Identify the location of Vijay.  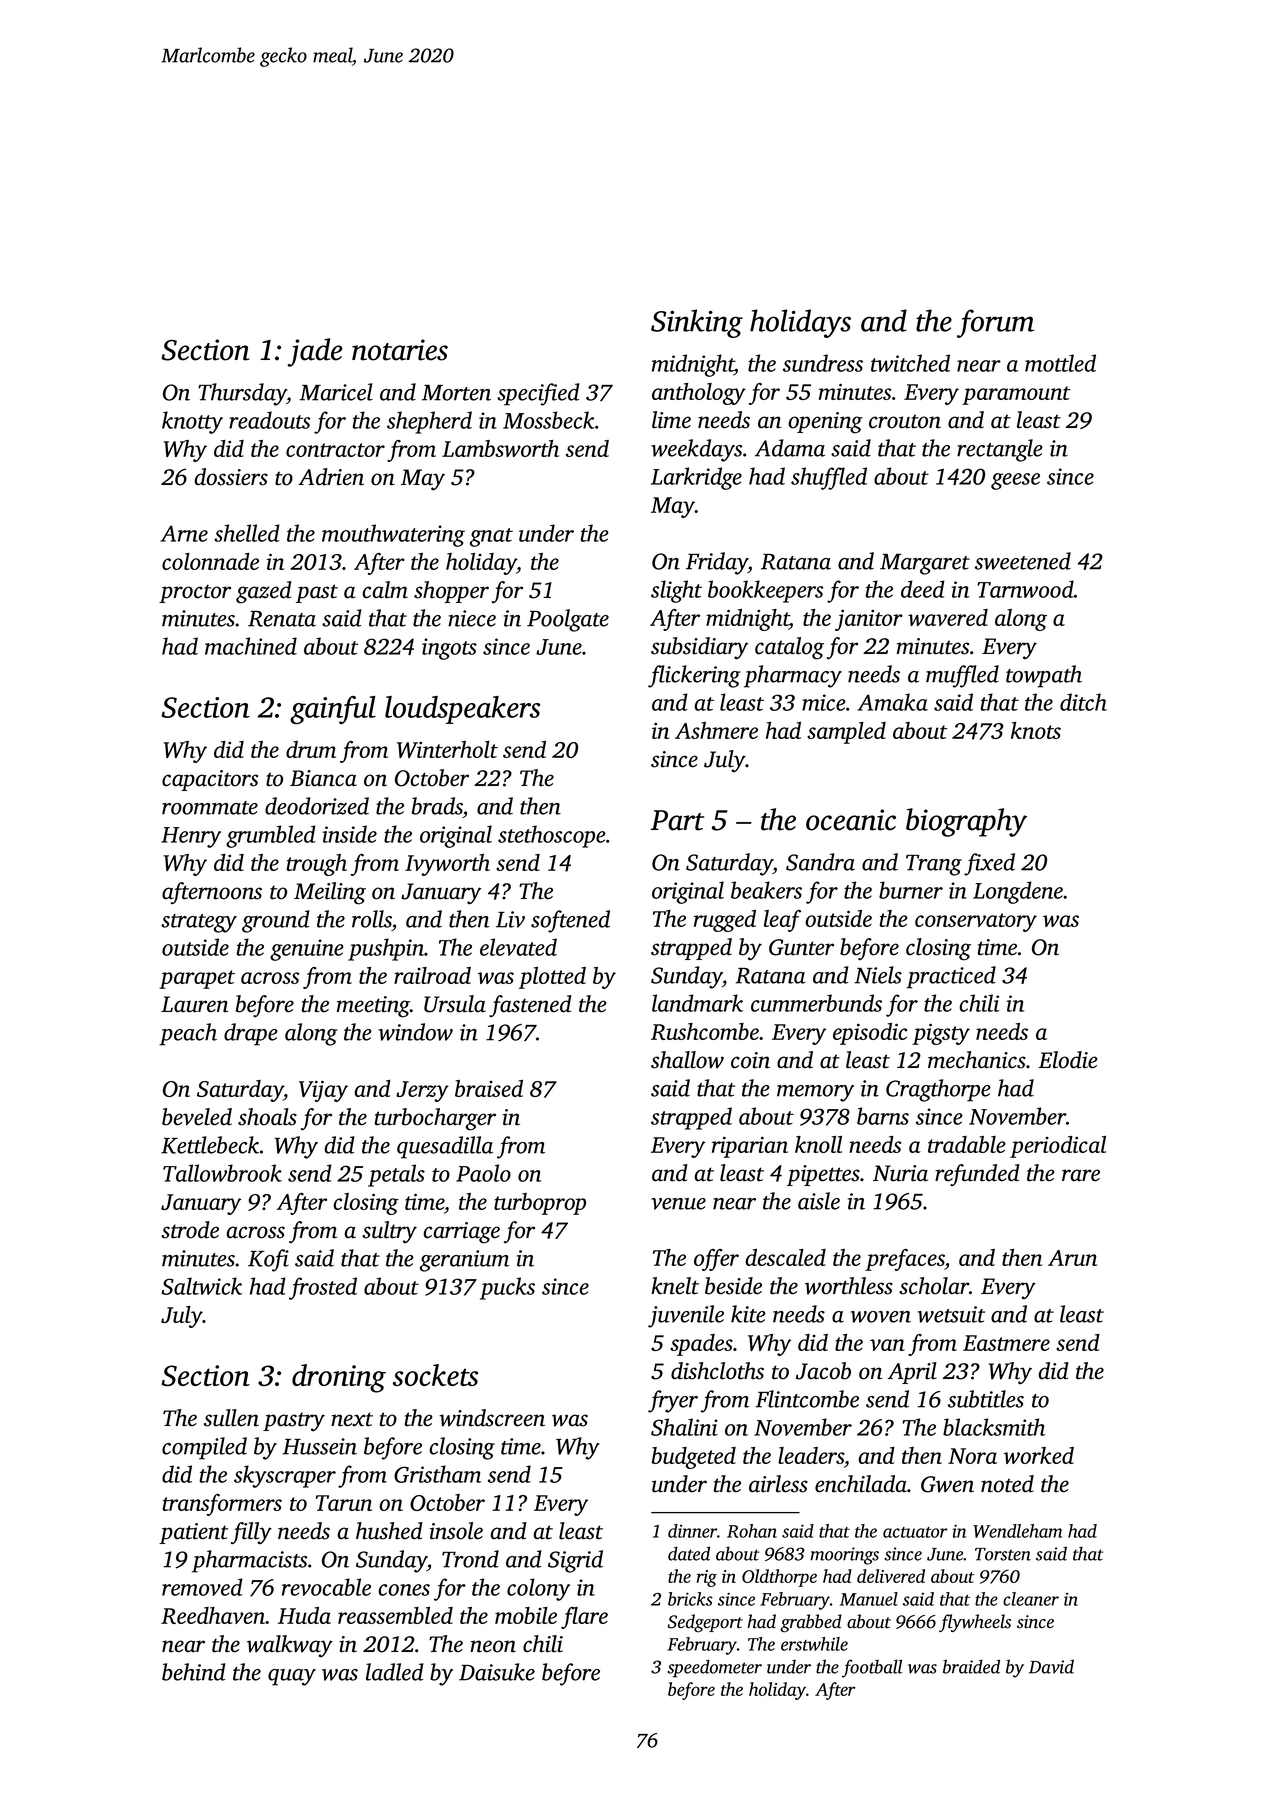
(323, 1091).
